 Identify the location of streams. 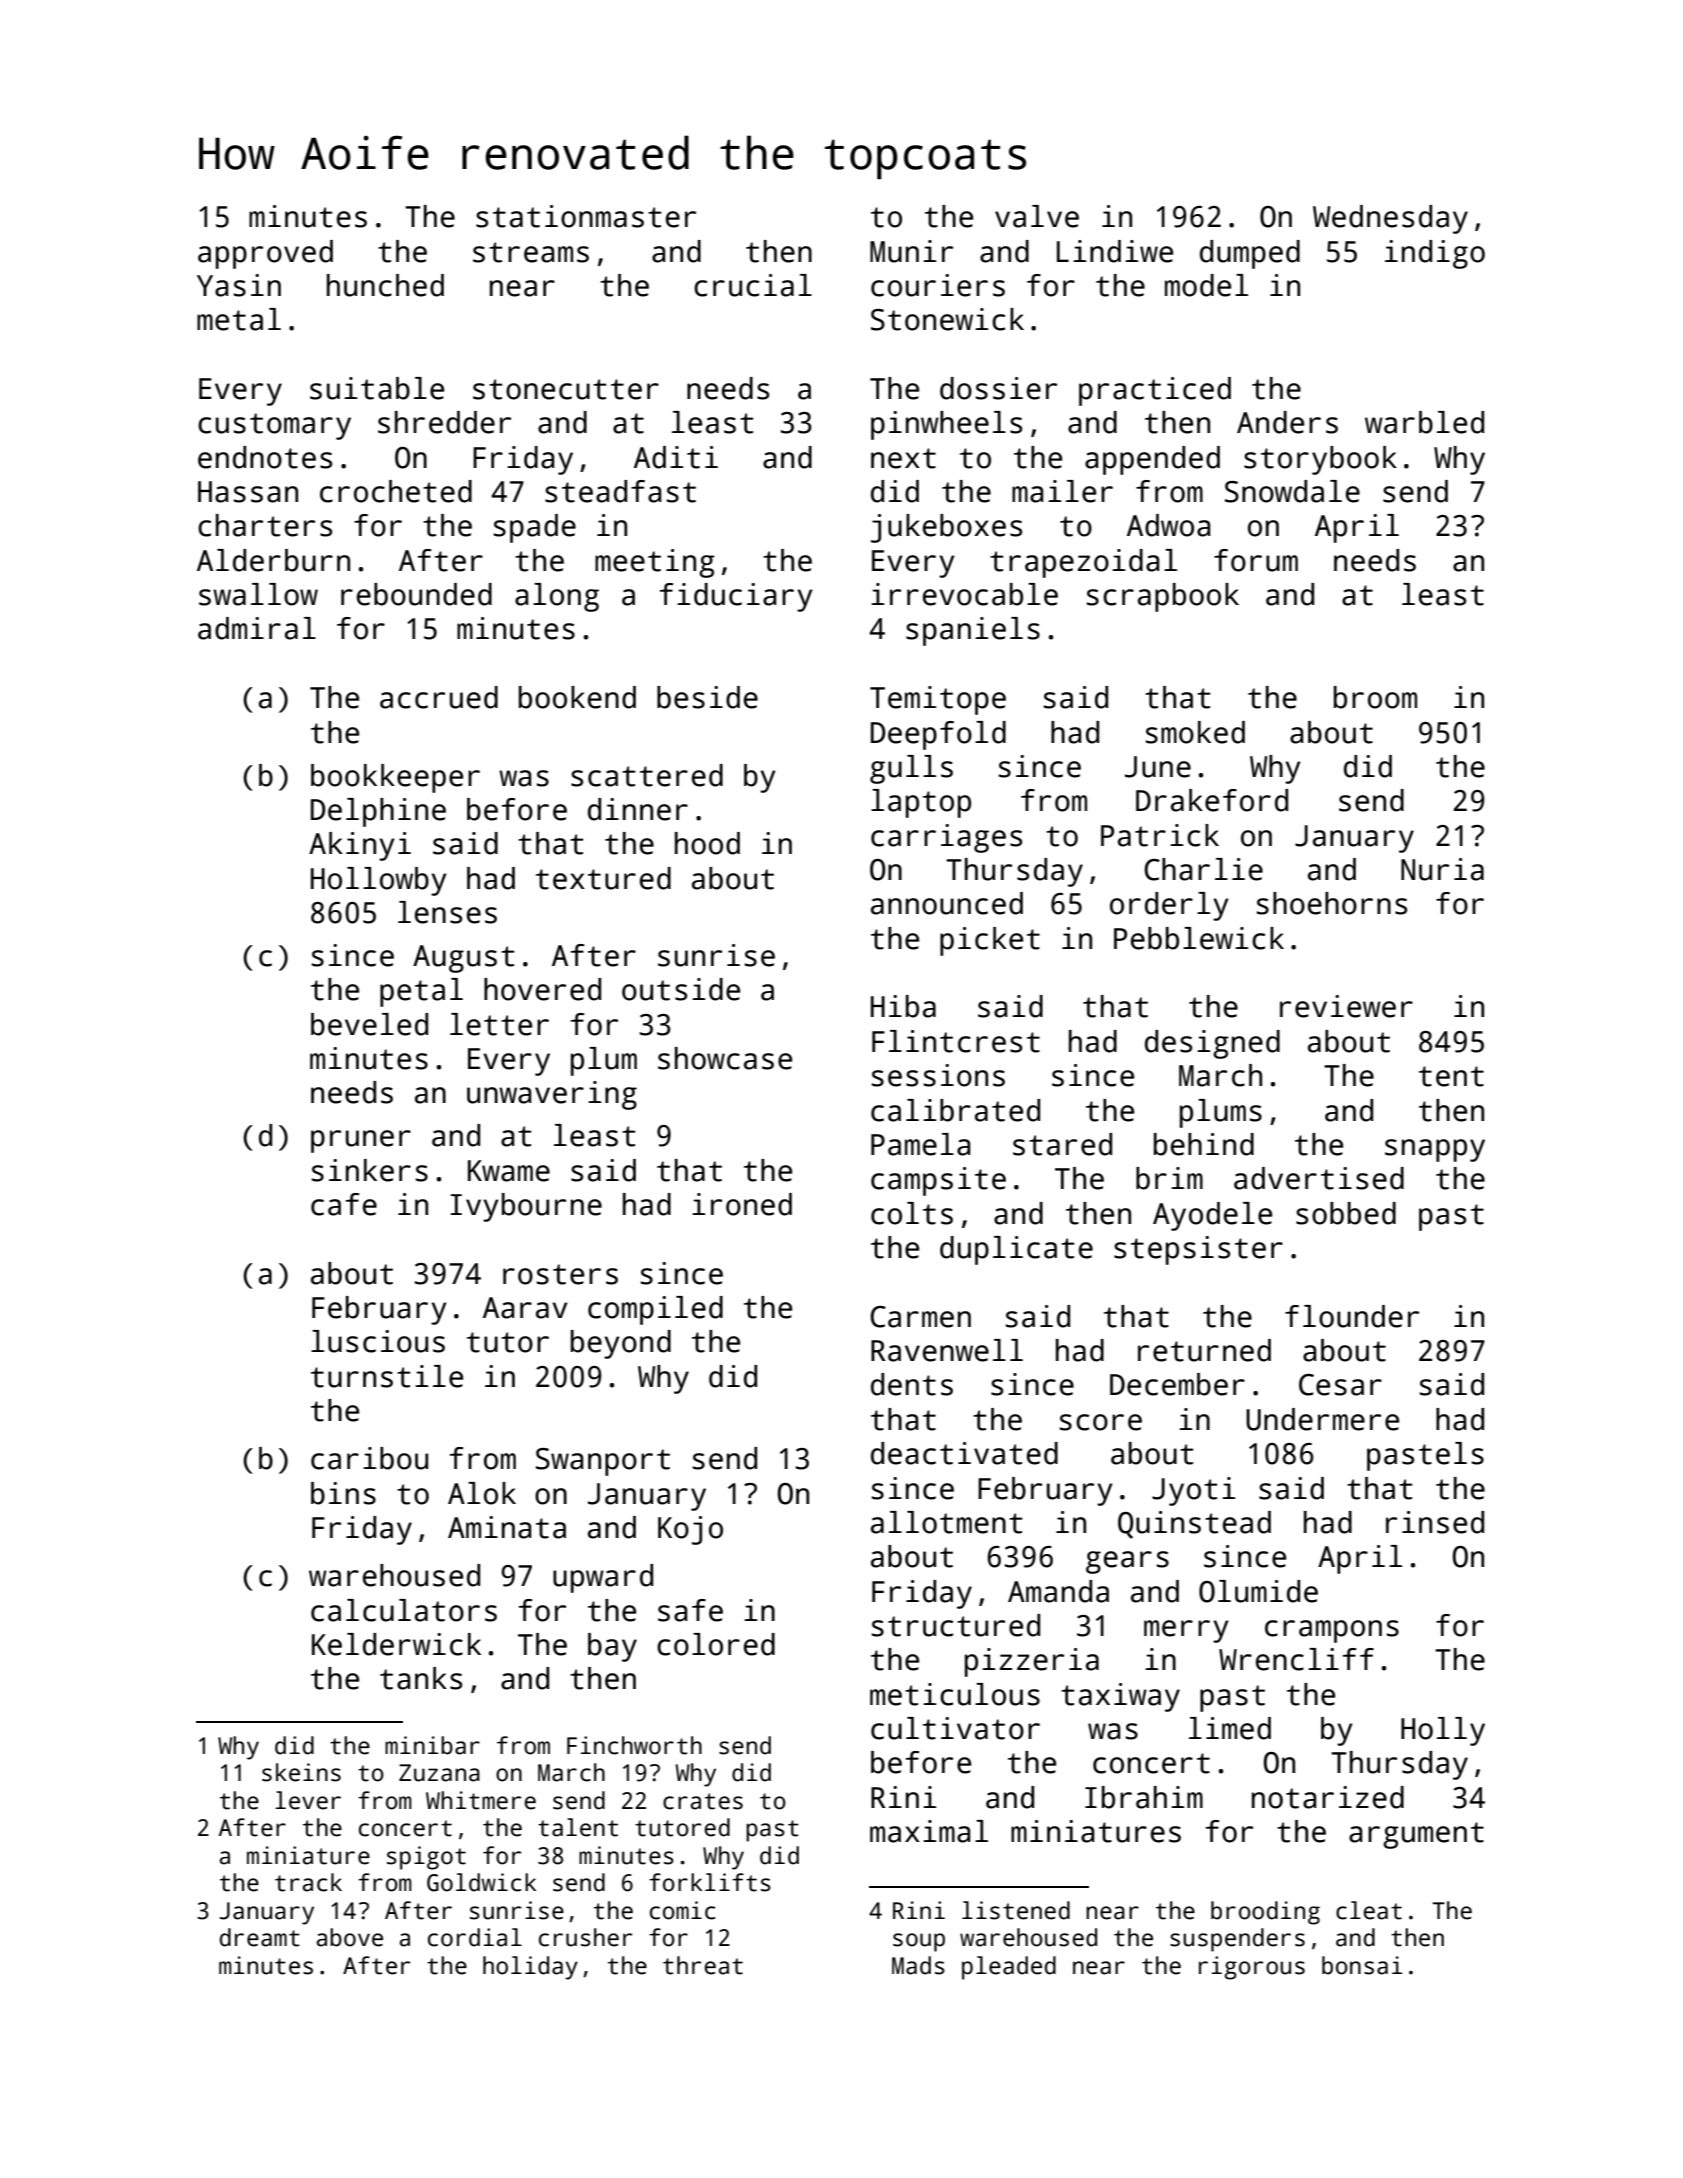
(531, 252).
